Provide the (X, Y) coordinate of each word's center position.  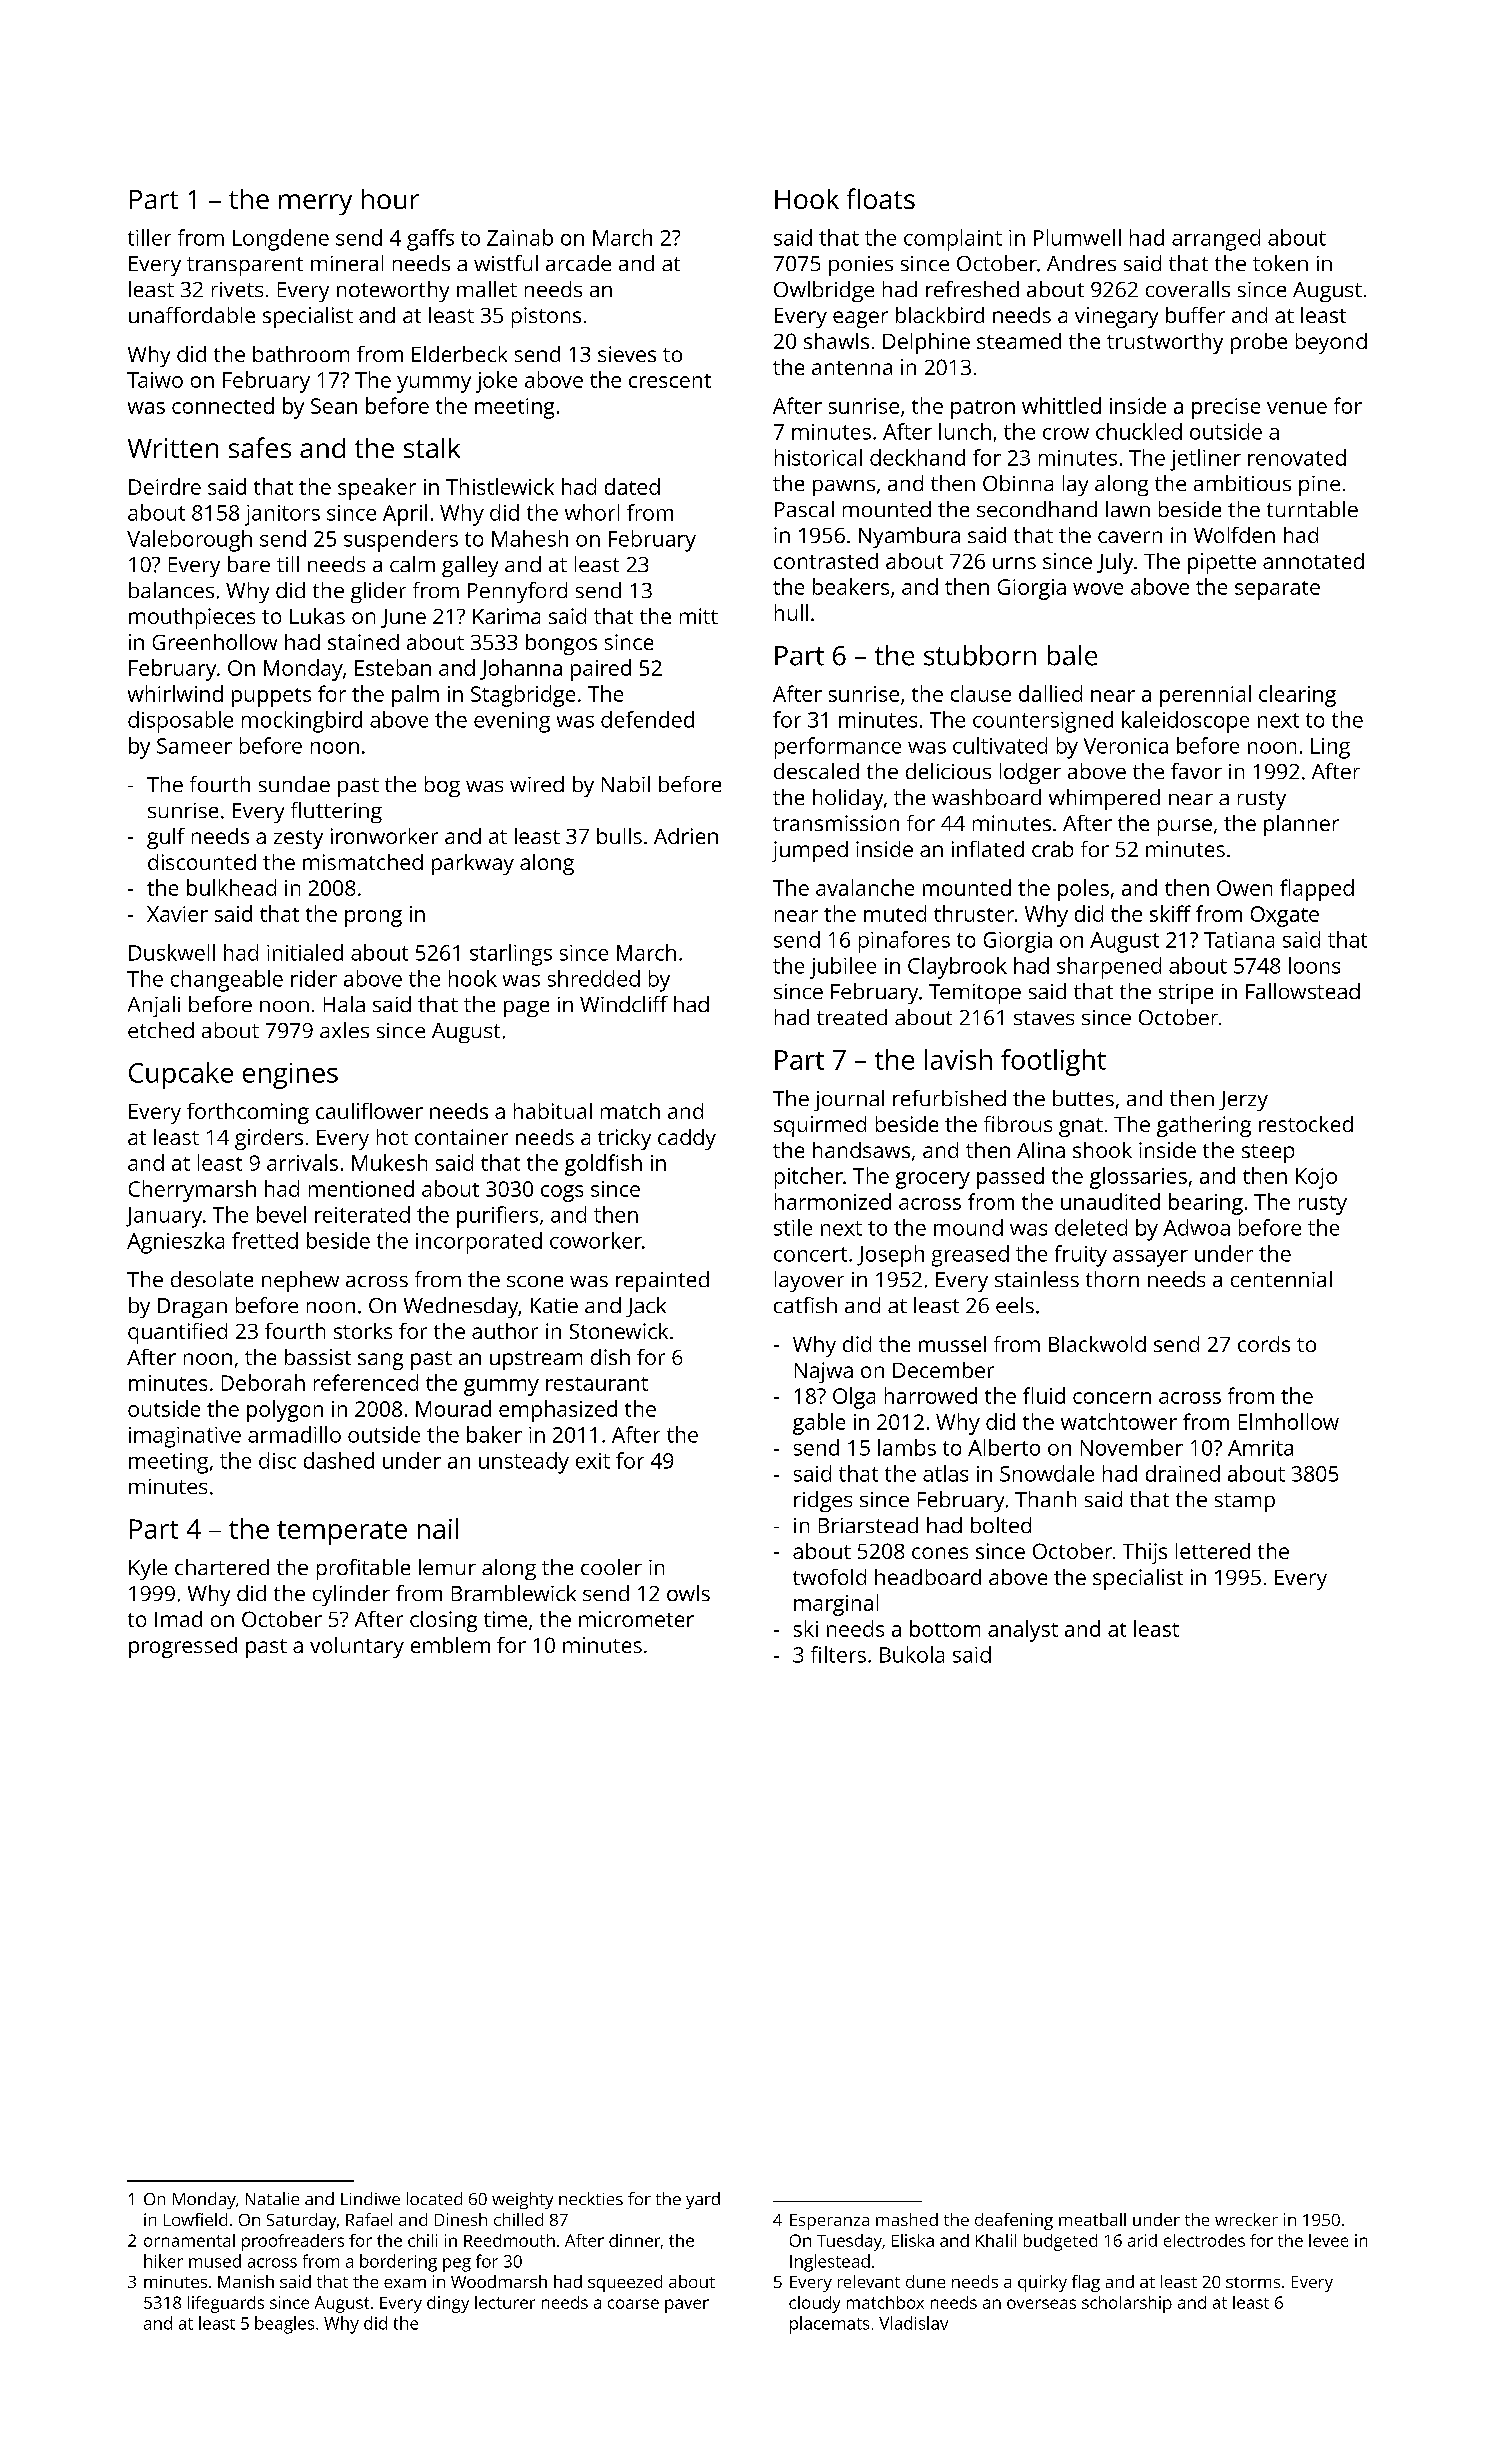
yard (703, 2200)
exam (405, 2283)
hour (390, 199)
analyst (1023, 1631)
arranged (1216, 240)
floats (881, 198)
